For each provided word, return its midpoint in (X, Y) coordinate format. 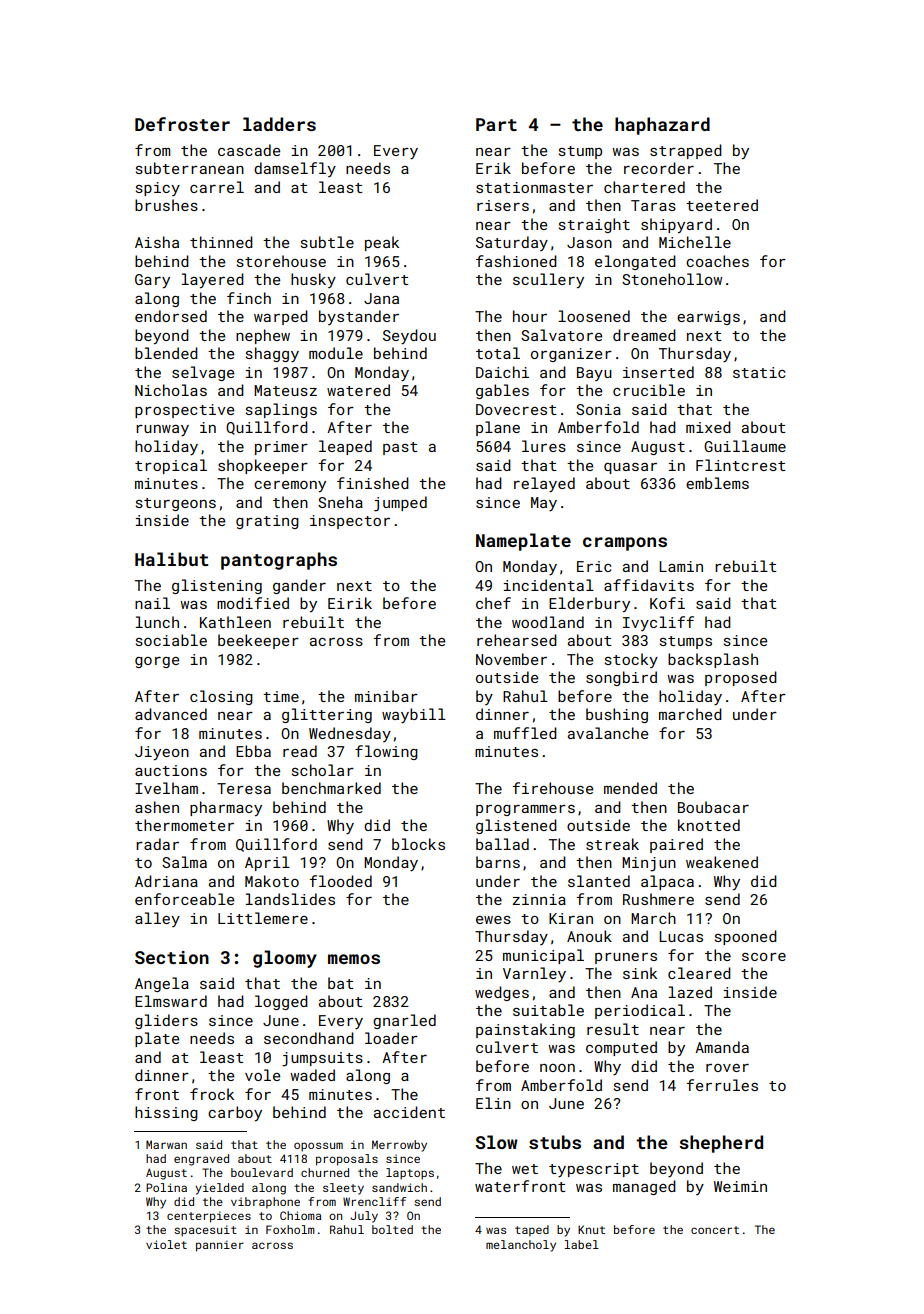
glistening (217, 586)
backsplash (713, 660)
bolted (392, 1229)
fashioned (516, 261)
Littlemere (263, 918)
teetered (722, 205)
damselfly (295, 169)
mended (630, 788)
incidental (549, 585)
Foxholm (290, 1229)
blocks (418, 844)
